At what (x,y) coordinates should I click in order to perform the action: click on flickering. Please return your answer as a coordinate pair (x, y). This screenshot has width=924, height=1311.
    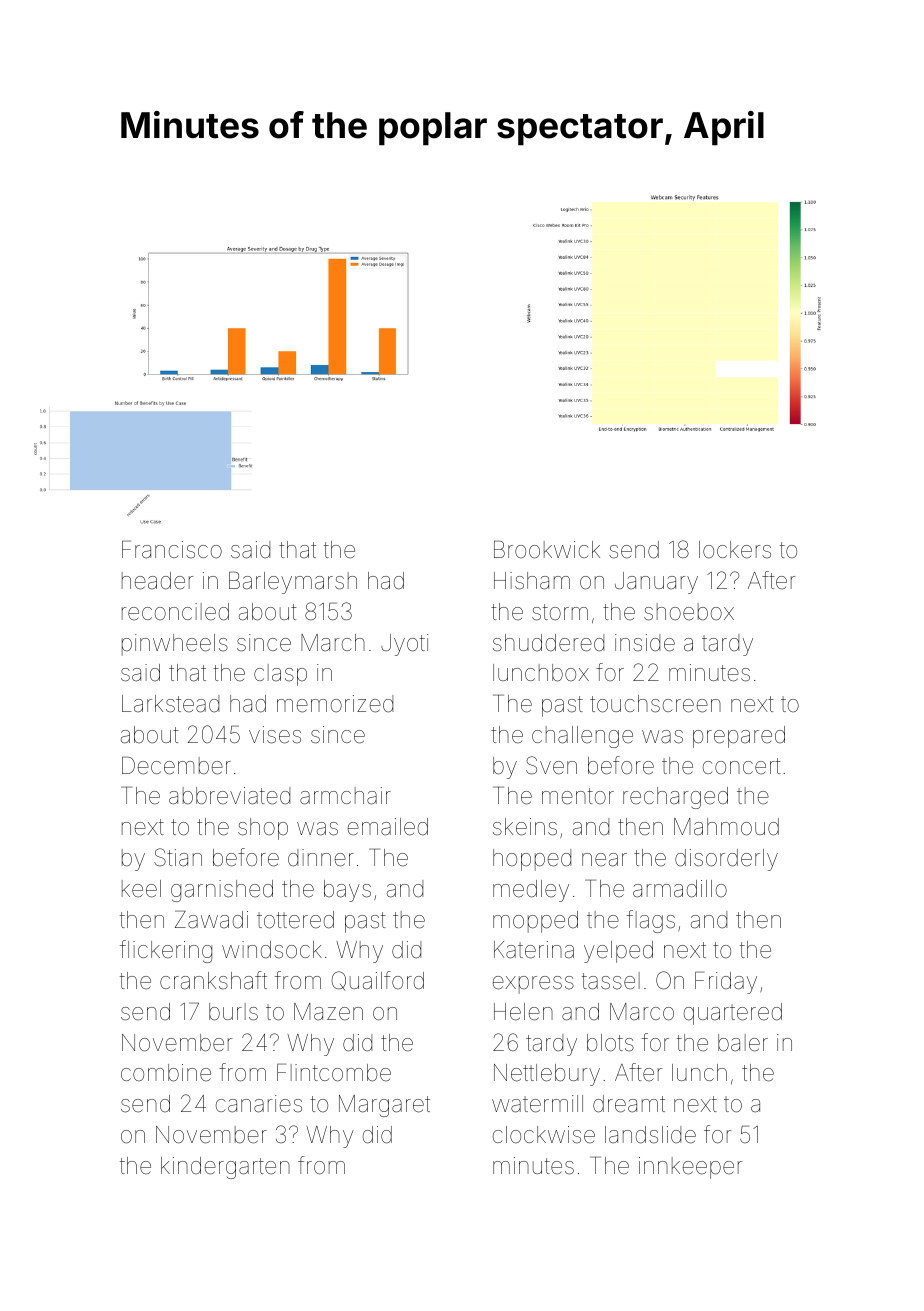
    Looking at the image, I should click on (166, 951).
